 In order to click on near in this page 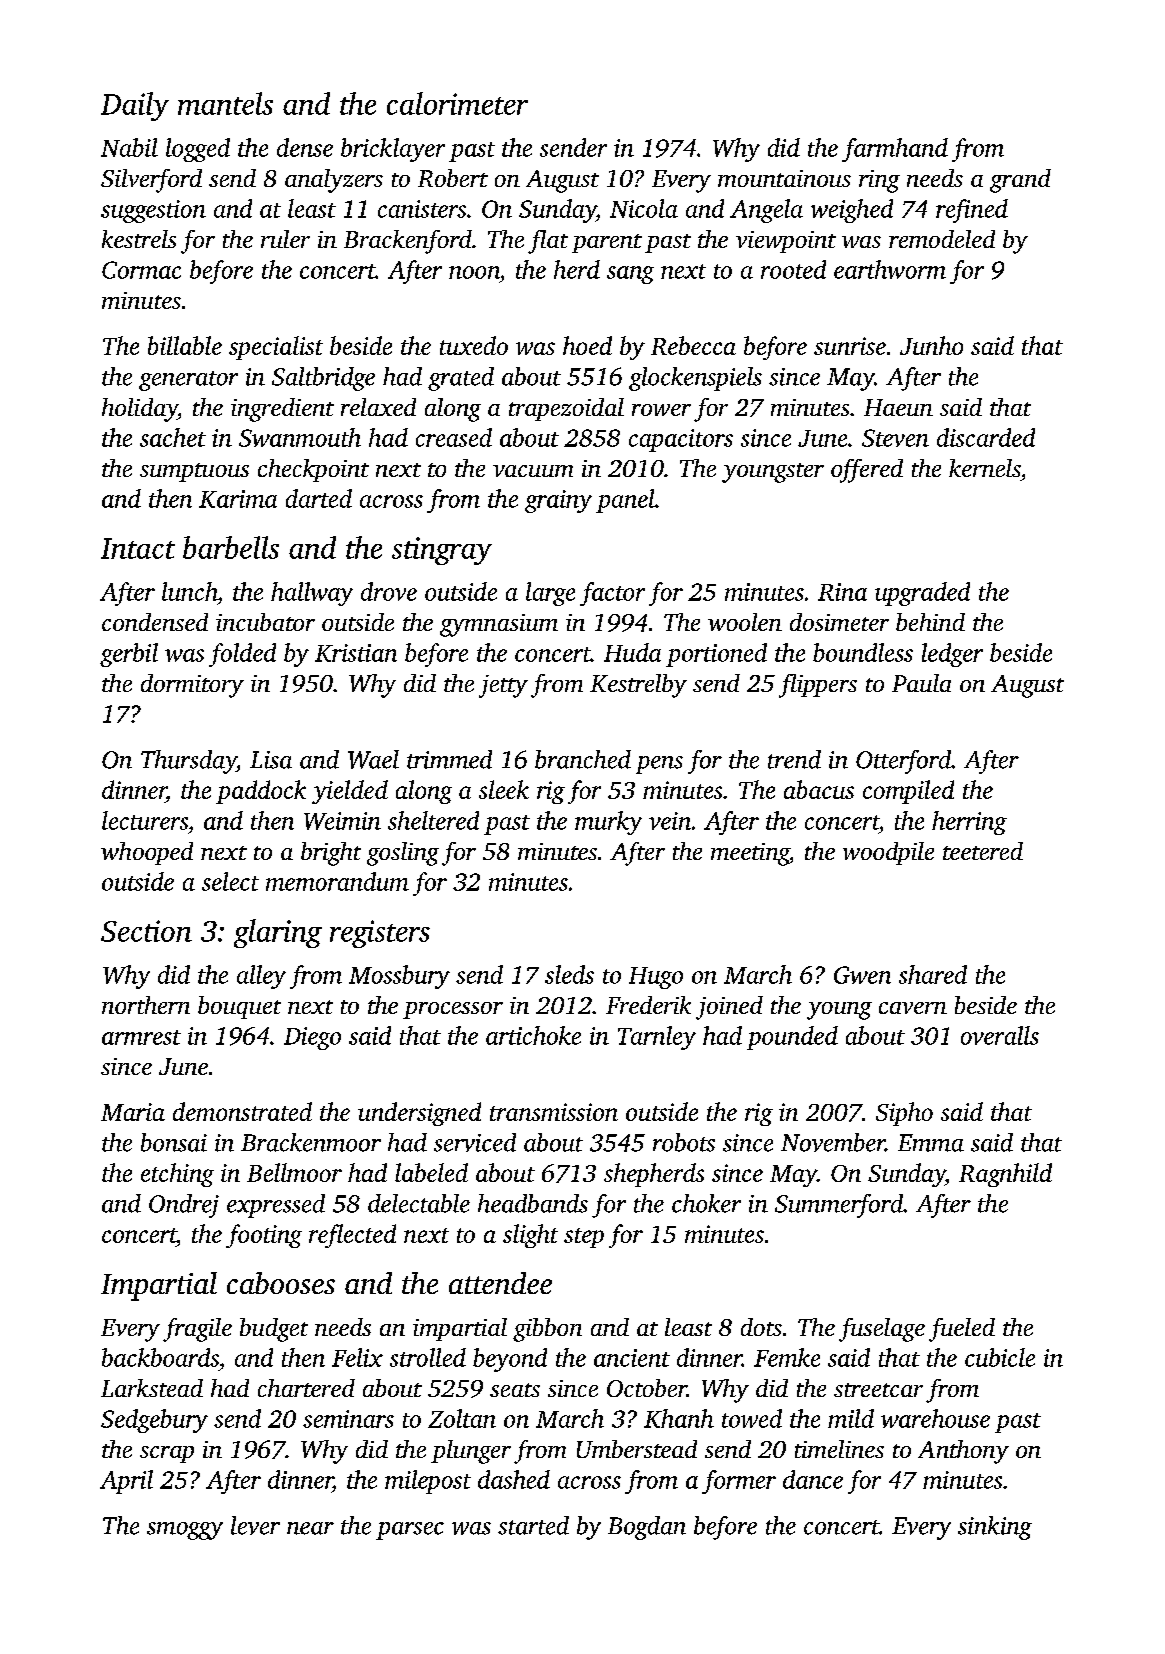, I will do `click(310, 1528)`.
